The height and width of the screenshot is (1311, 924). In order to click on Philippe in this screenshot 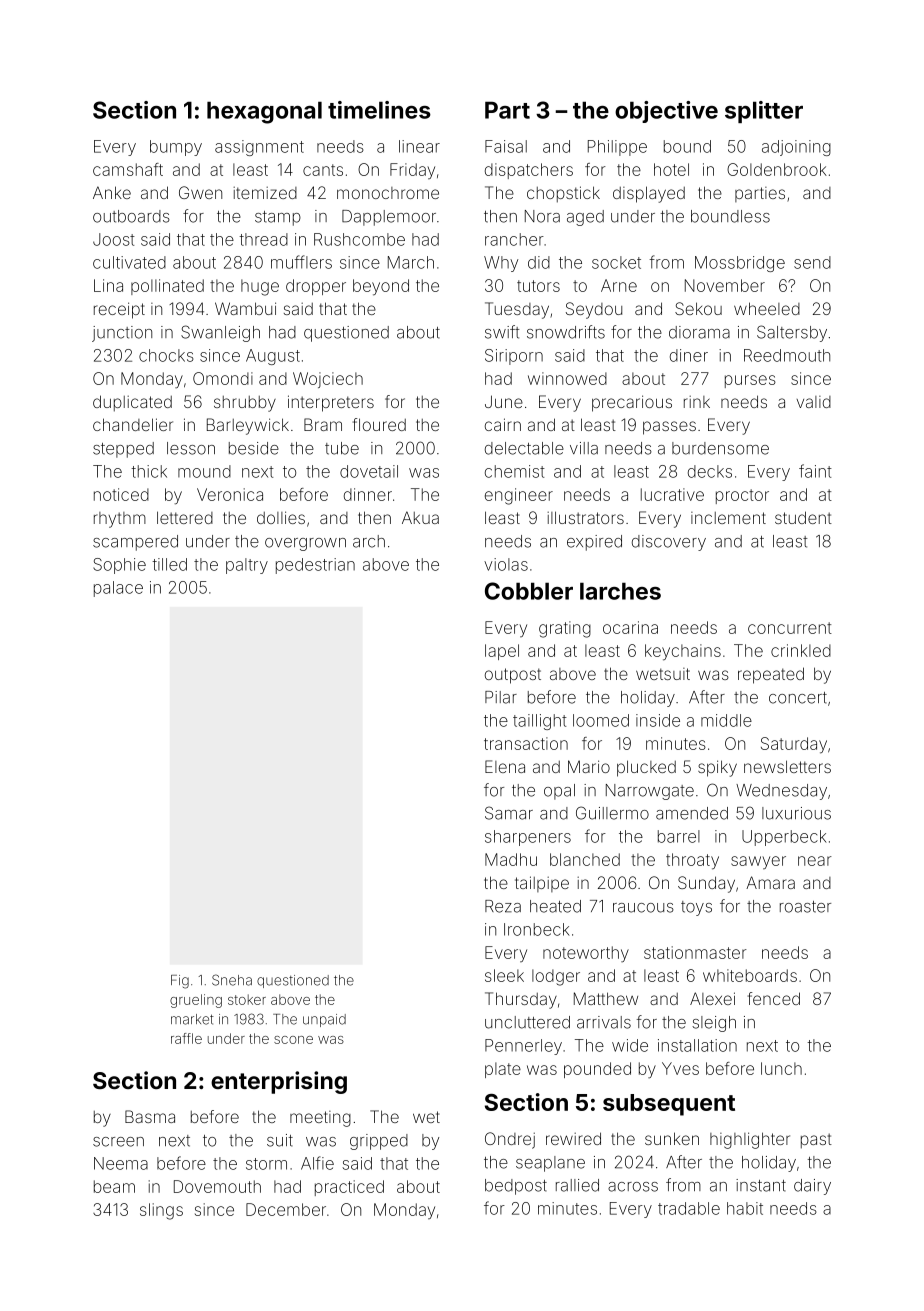, I will do `click(617, 148)`.
